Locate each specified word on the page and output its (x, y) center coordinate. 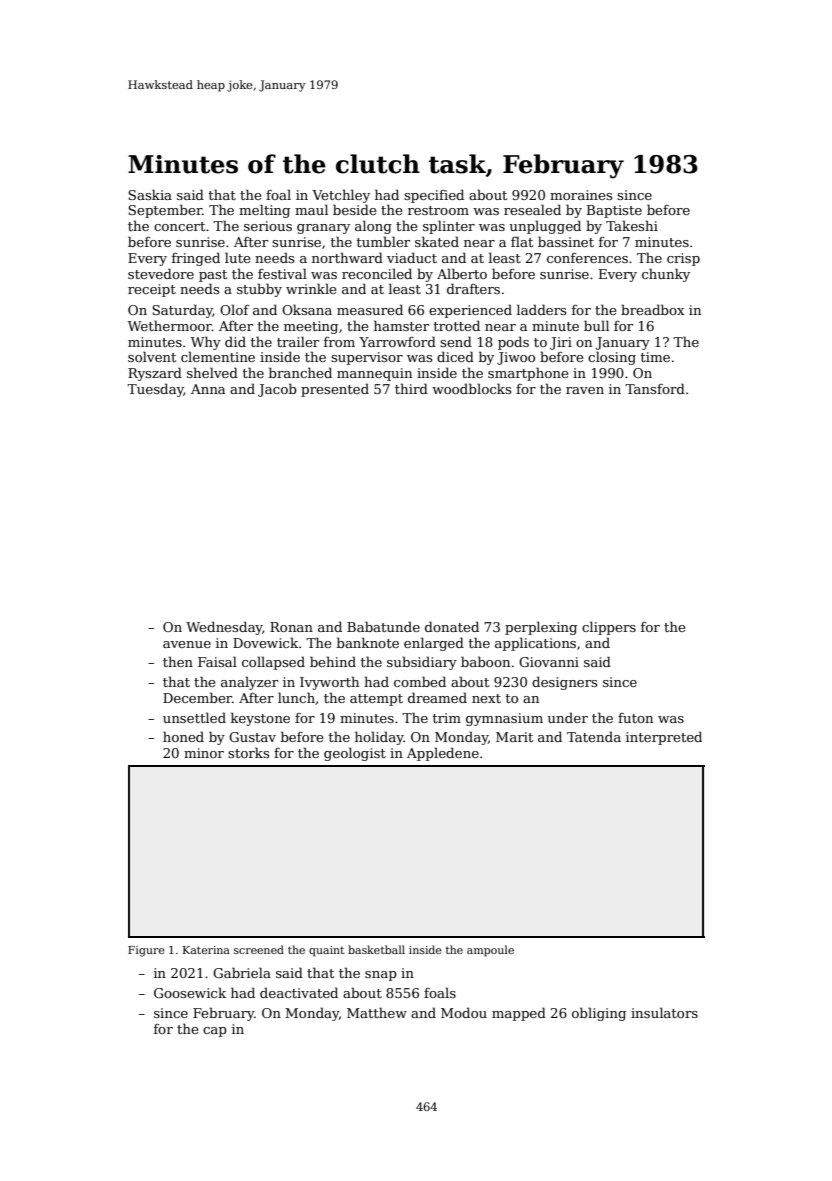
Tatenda (594, 736)
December (197, 697)
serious (268, 226)
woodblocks (471, 388)
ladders (541, 309)
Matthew (377, 1012)
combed (420, 681)
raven (585, 390)
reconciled (377, 273)
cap (215, 1032)
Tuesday (155, 390)
